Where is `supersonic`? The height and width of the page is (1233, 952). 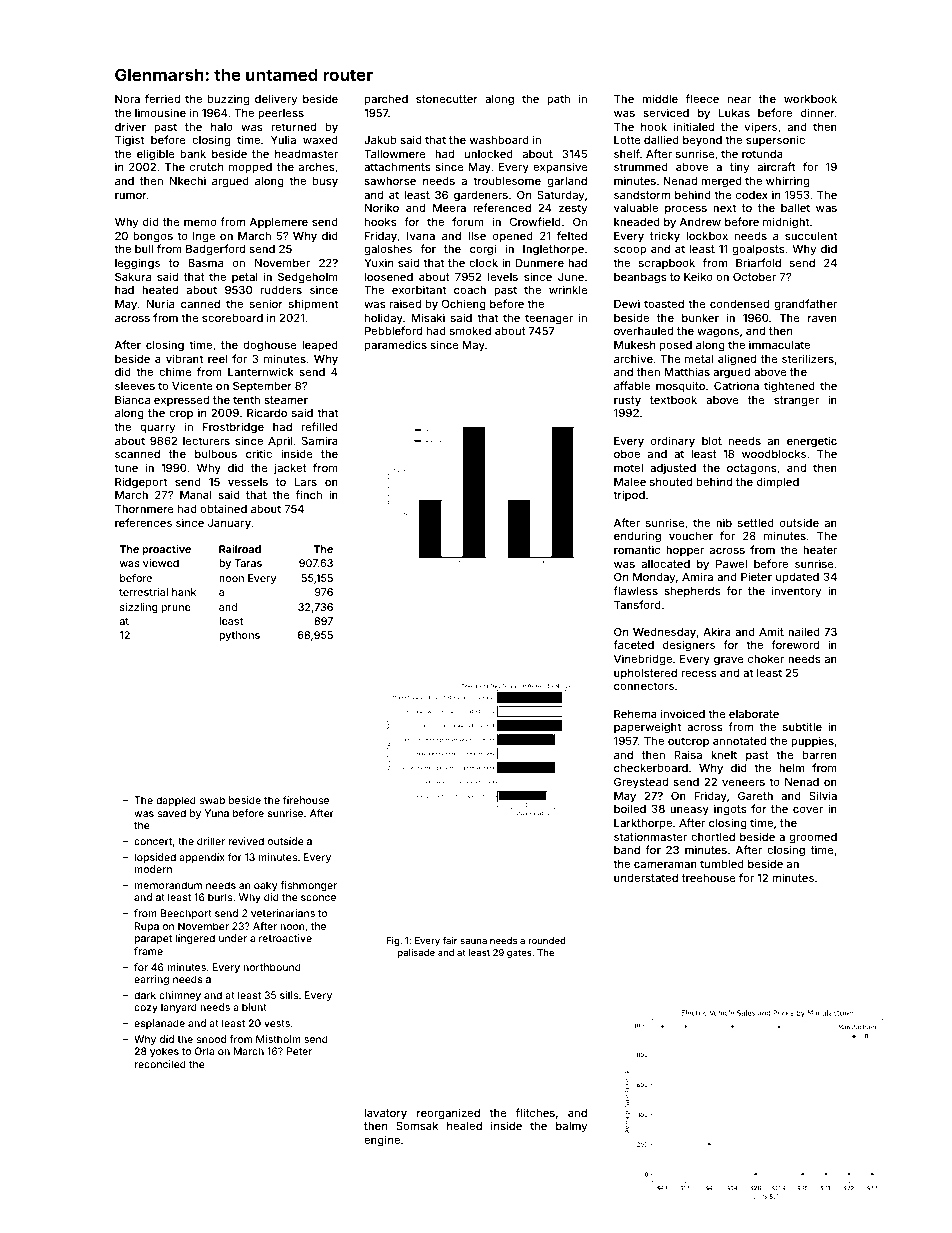
supersonic is located at coordinates (775, 140).
